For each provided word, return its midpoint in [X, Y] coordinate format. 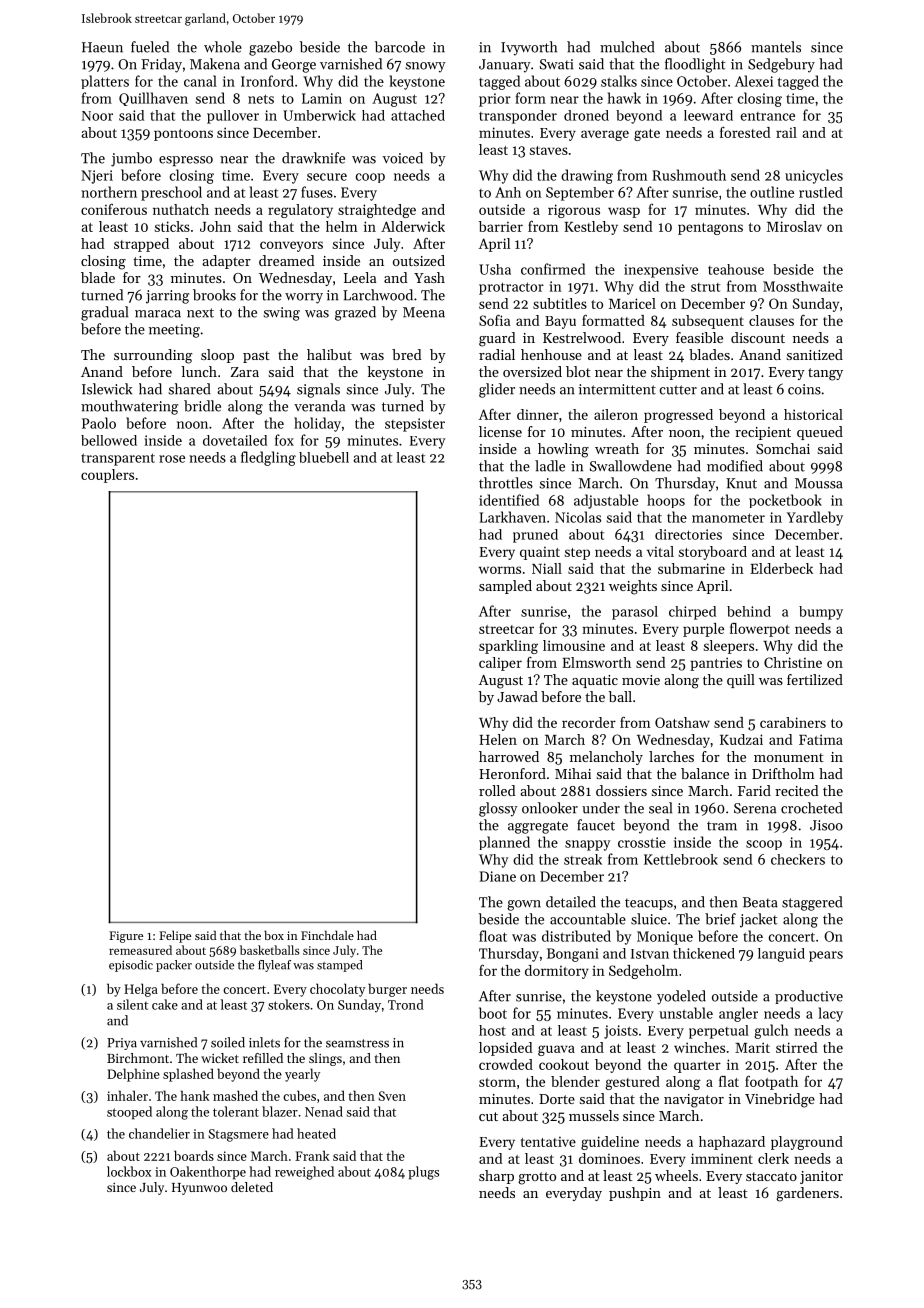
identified [509, 500]
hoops [666, 501]
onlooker [550, 808]
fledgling [268, 458]
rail [786, 132]
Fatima [821, 739]
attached [418, 115]
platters [105, 82]
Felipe [175, 936]
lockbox [129, 1171]
